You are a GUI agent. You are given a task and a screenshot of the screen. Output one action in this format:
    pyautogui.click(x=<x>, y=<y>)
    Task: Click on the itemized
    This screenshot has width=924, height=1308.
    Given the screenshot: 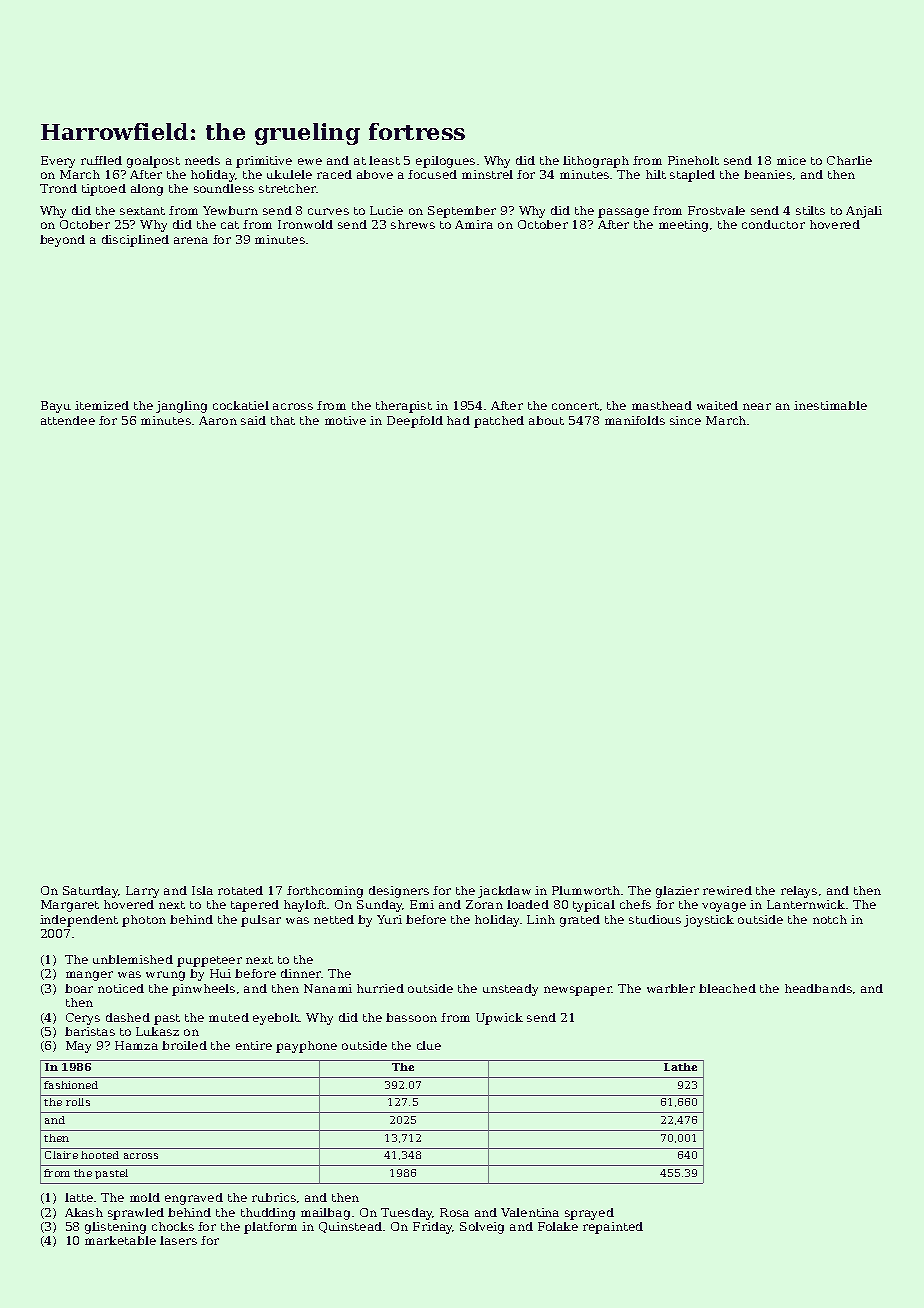 What is the action you would take?
    pyautogui.click(x=102, y=405)
